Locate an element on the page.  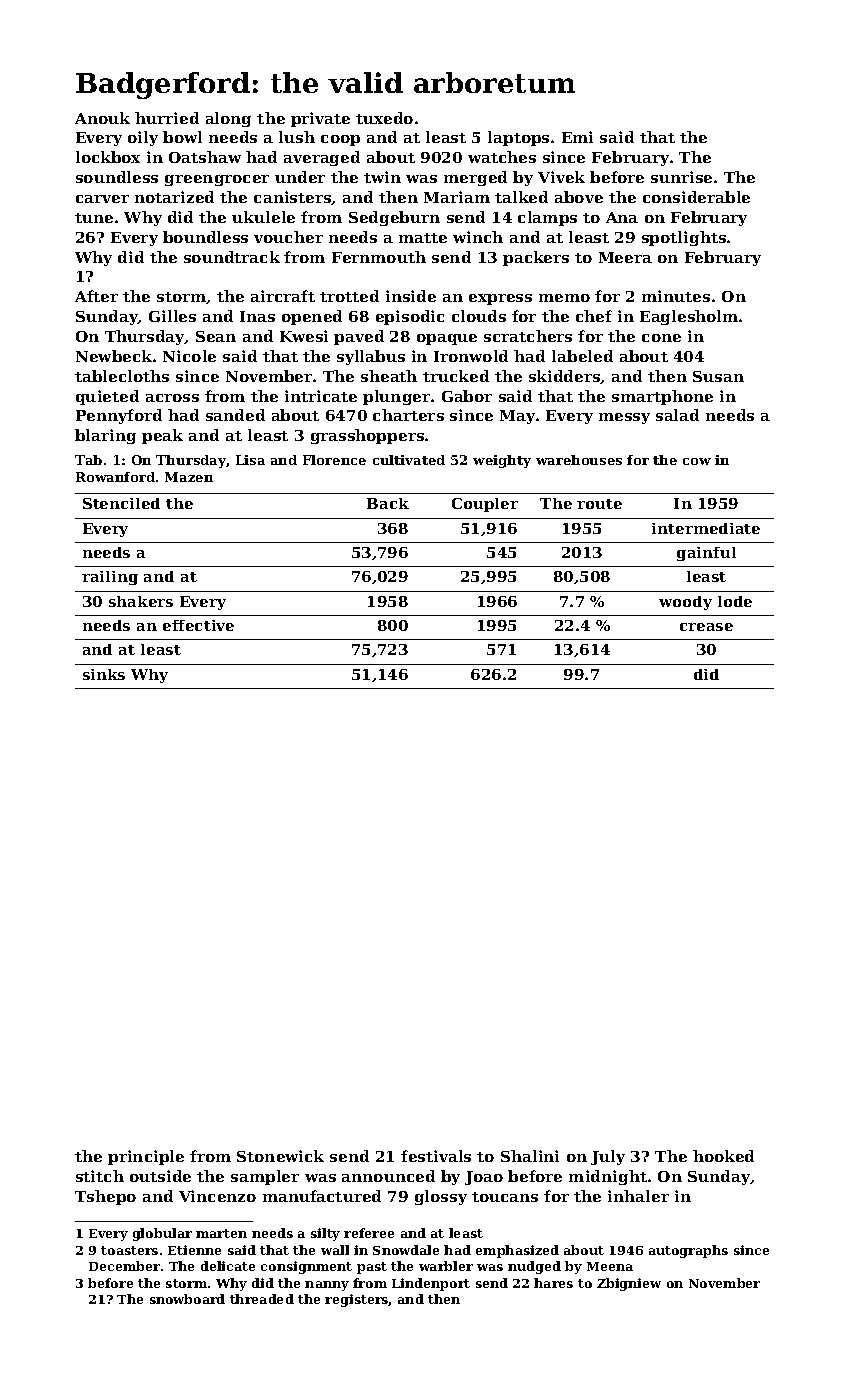
woody is located at coordinates (685, 603).
